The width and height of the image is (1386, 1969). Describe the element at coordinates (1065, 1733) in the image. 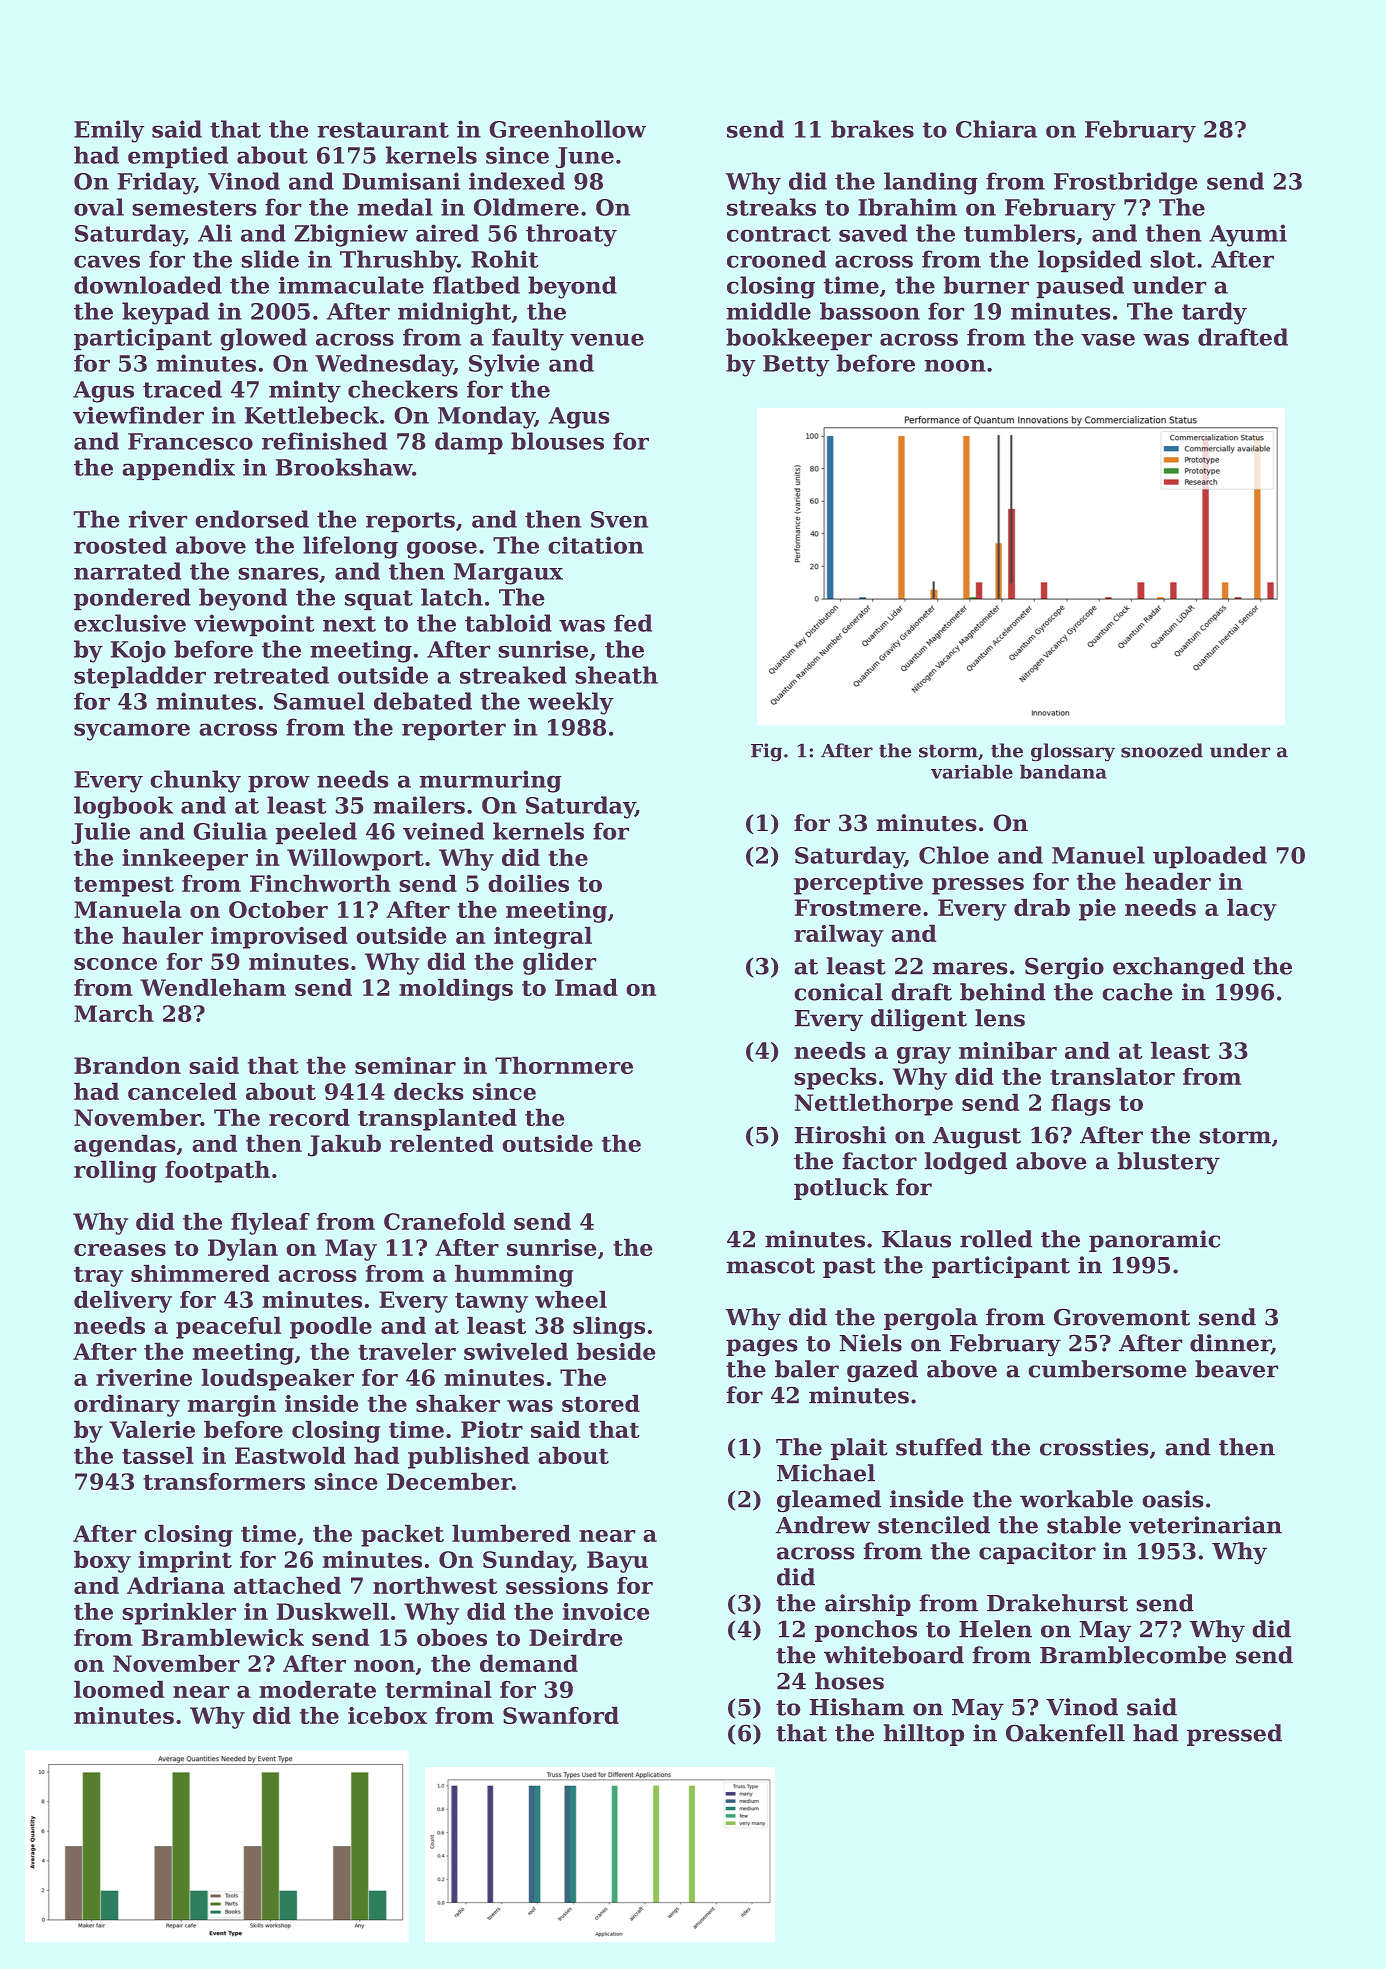

I see `Oakenfell` at that location.
